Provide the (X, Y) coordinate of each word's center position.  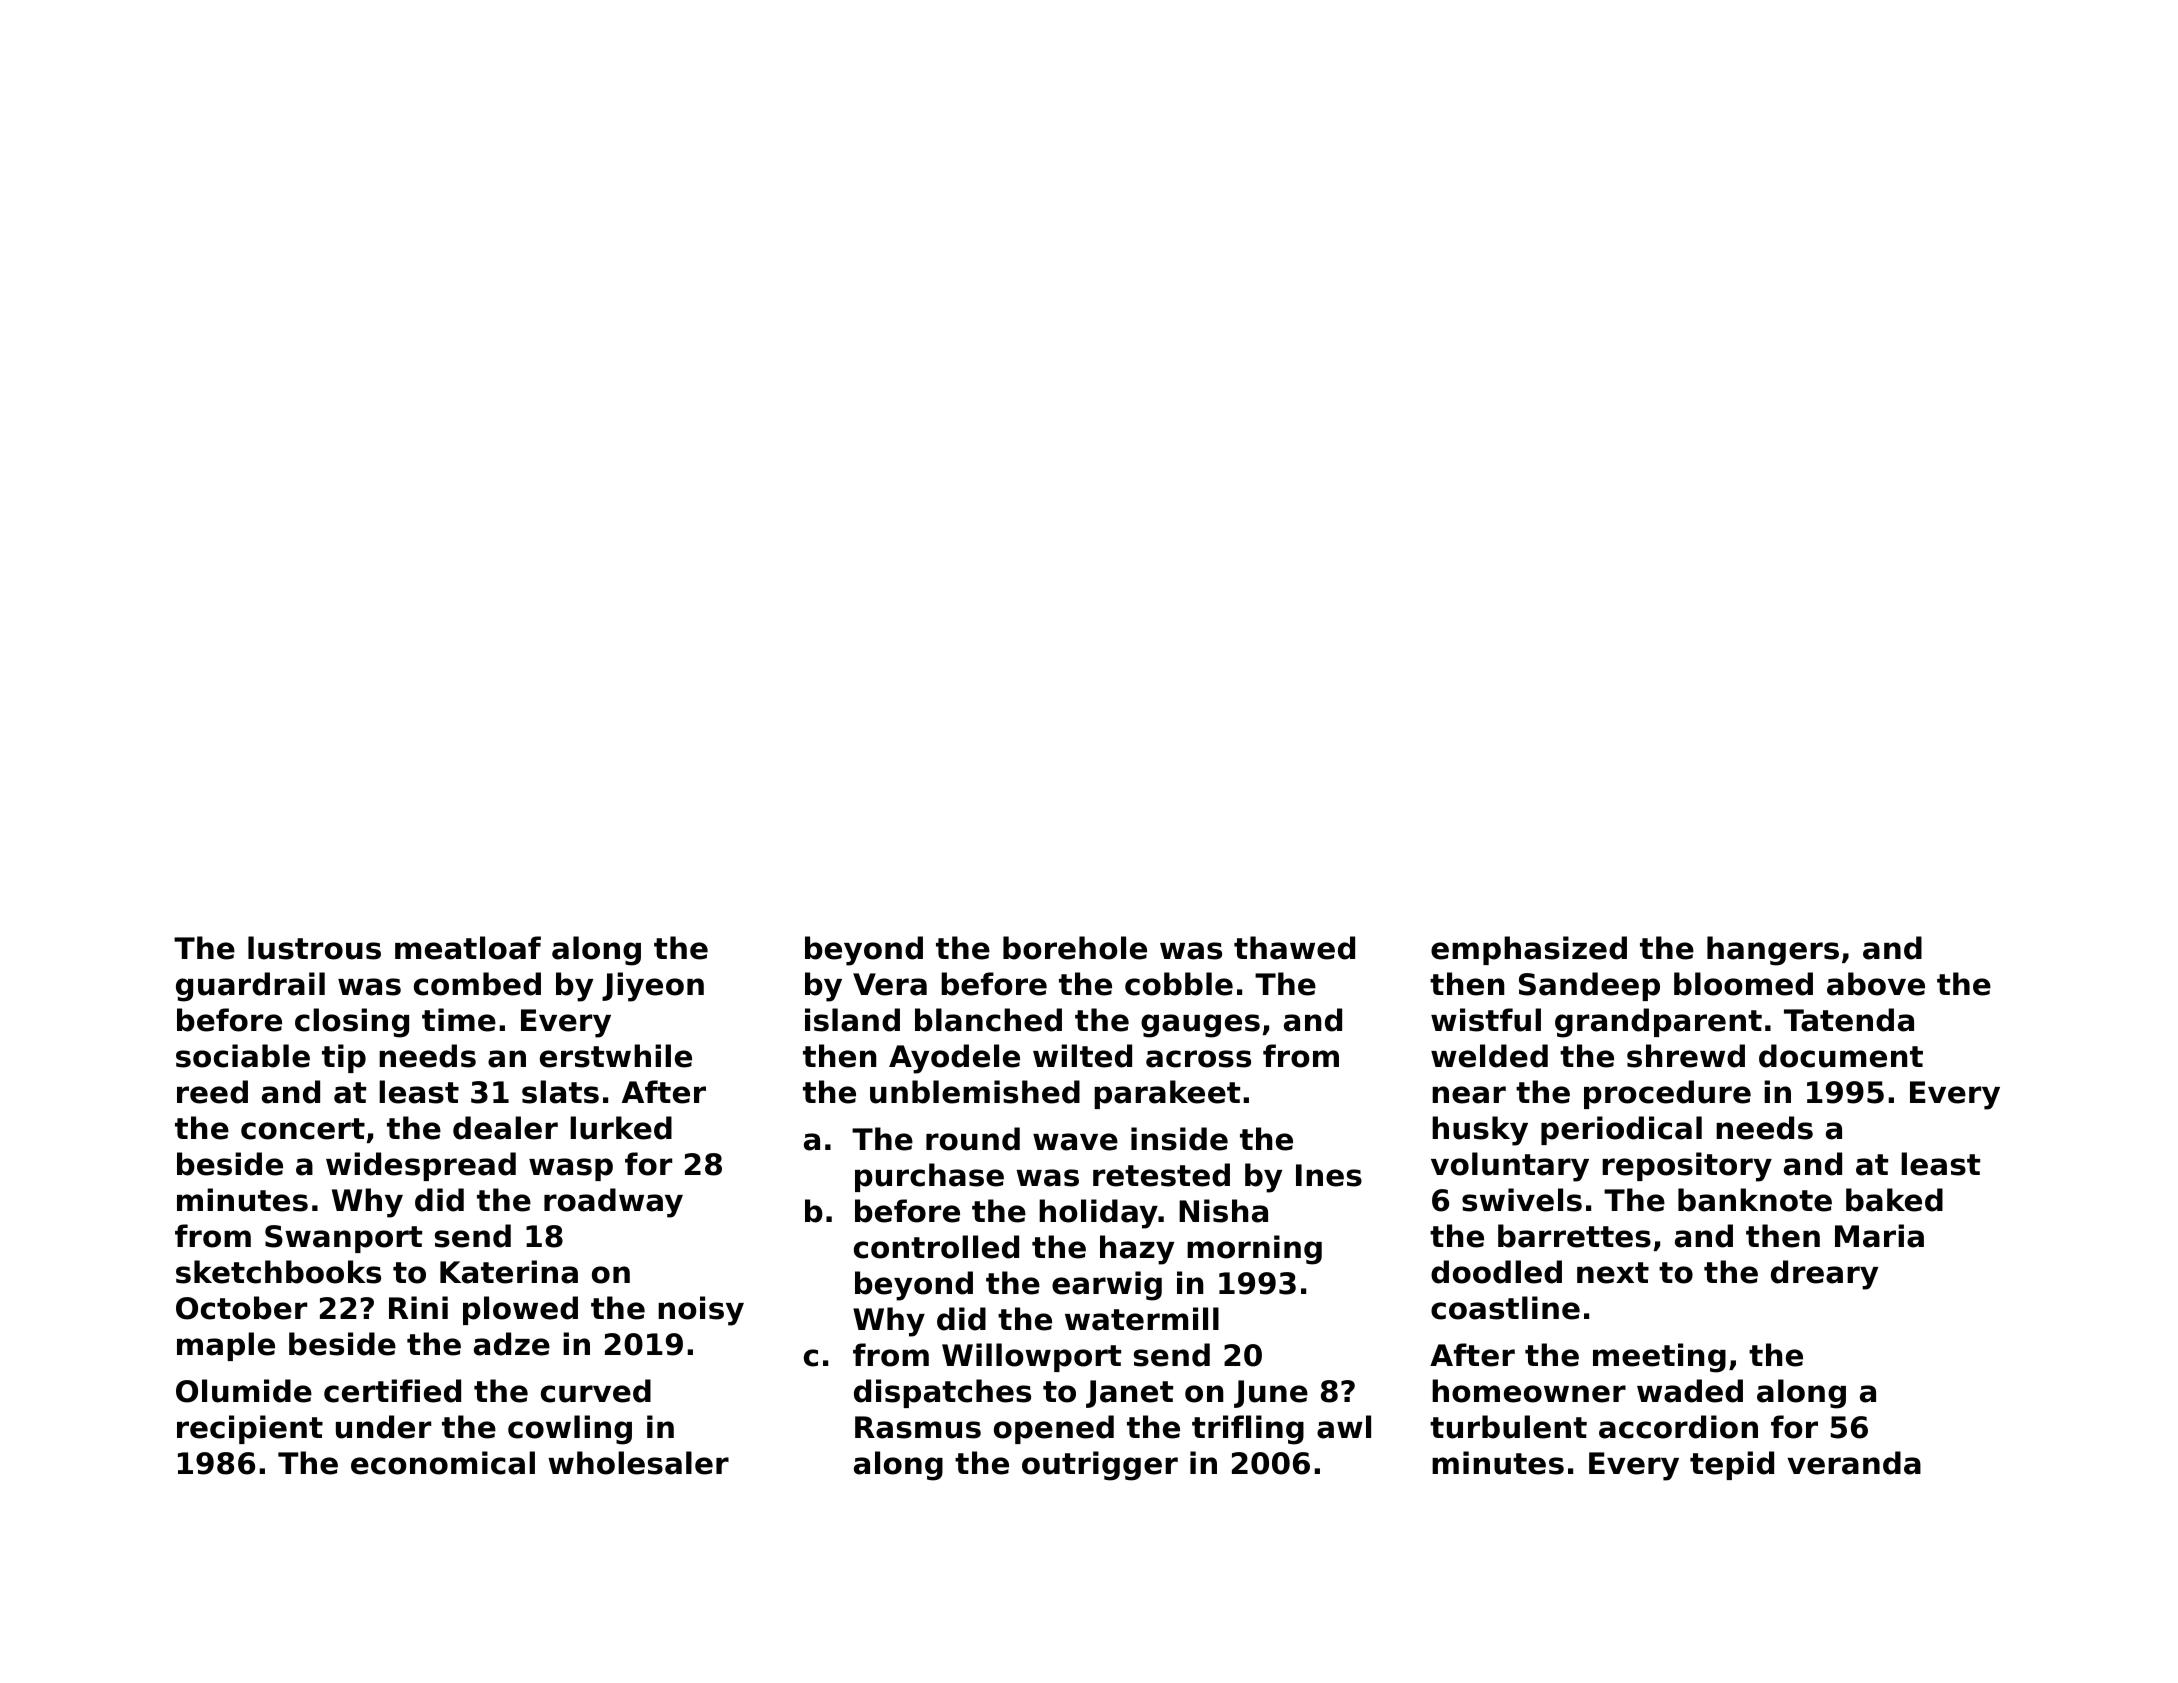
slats (560, 1092)
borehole (1075, 948)
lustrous (314, 948)
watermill (1142, 1319)
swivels (1522, 1200)
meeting (1659, 1358)
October (241, 1308)
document (1841, 1056)
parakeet (1167, 1094)
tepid (1732, 1465)
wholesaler (638, 1463)
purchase (929, 1177)
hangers (1773, 951)
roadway (613, 1203)
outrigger (1100, 1466)
